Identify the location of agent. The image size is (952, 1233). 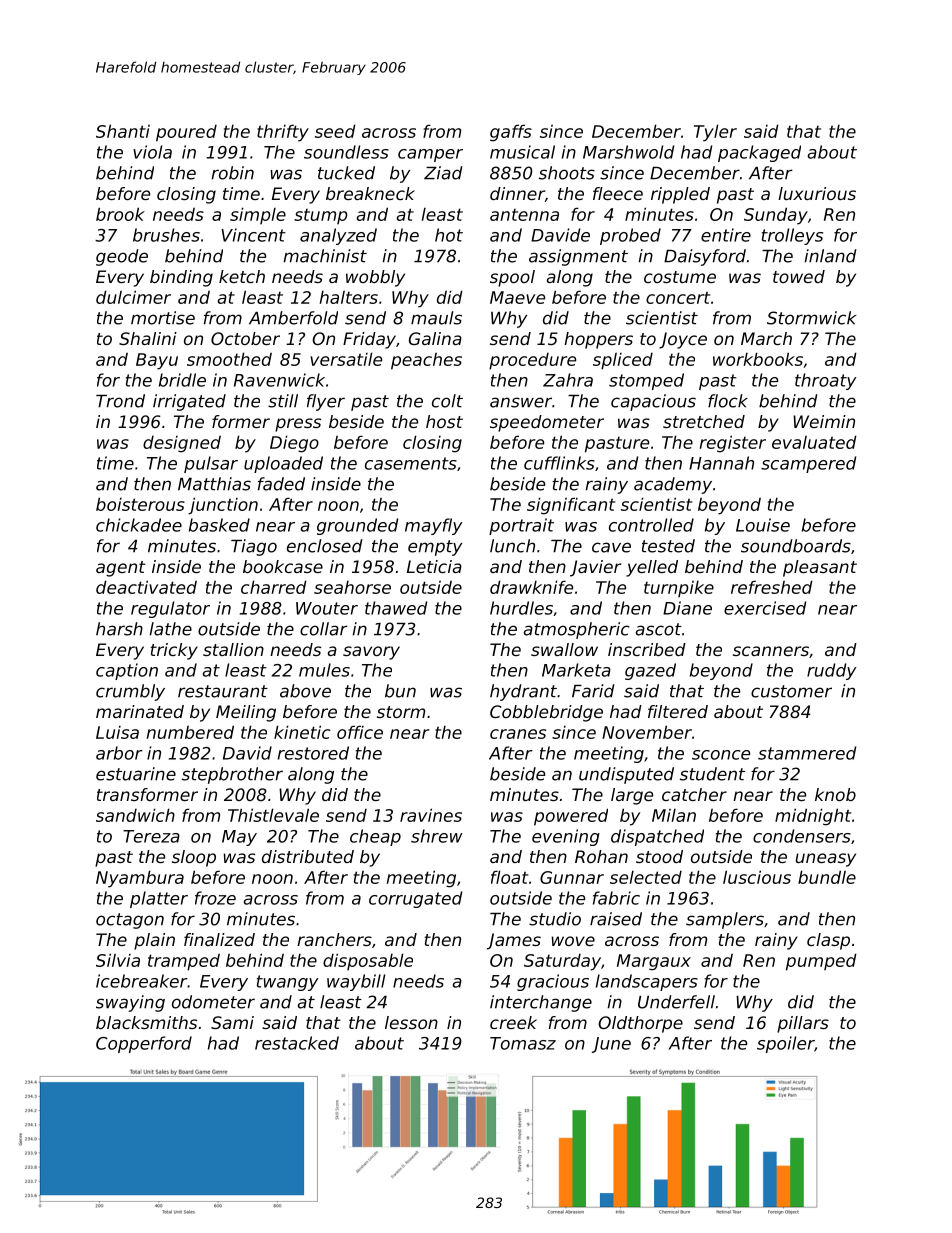
(121, 569).
